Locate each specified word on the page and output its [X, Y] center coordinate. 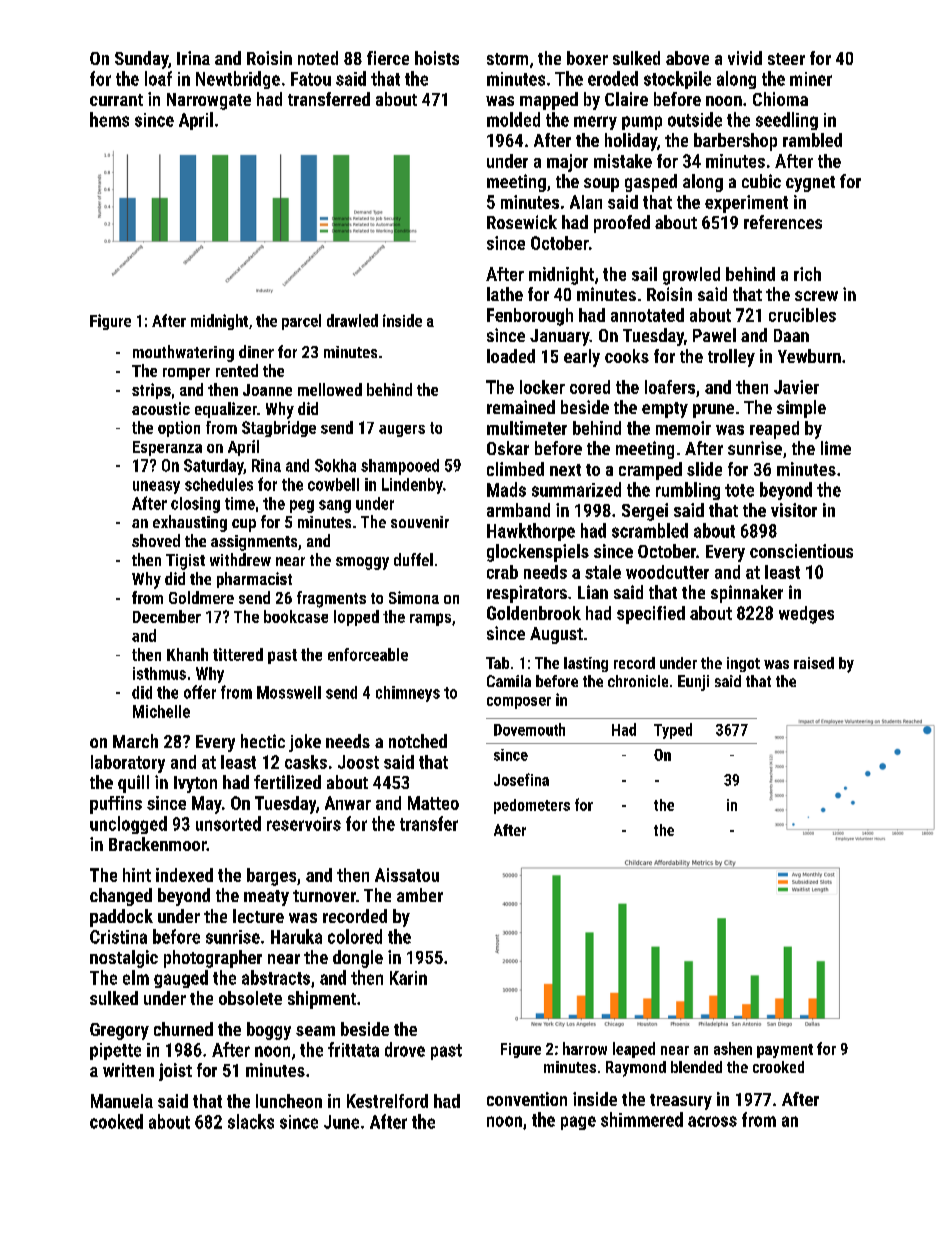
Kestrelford [387, 1101]
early [582, 358]
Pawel [714, 335]
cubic [761, 181]
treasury [681, 1102]
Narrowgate [209, 101]
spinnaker [747, 594]
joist [175, 1072]
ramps [430, 619]
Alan [586, 202]
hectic [263, 741]
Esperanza [167, 448]
